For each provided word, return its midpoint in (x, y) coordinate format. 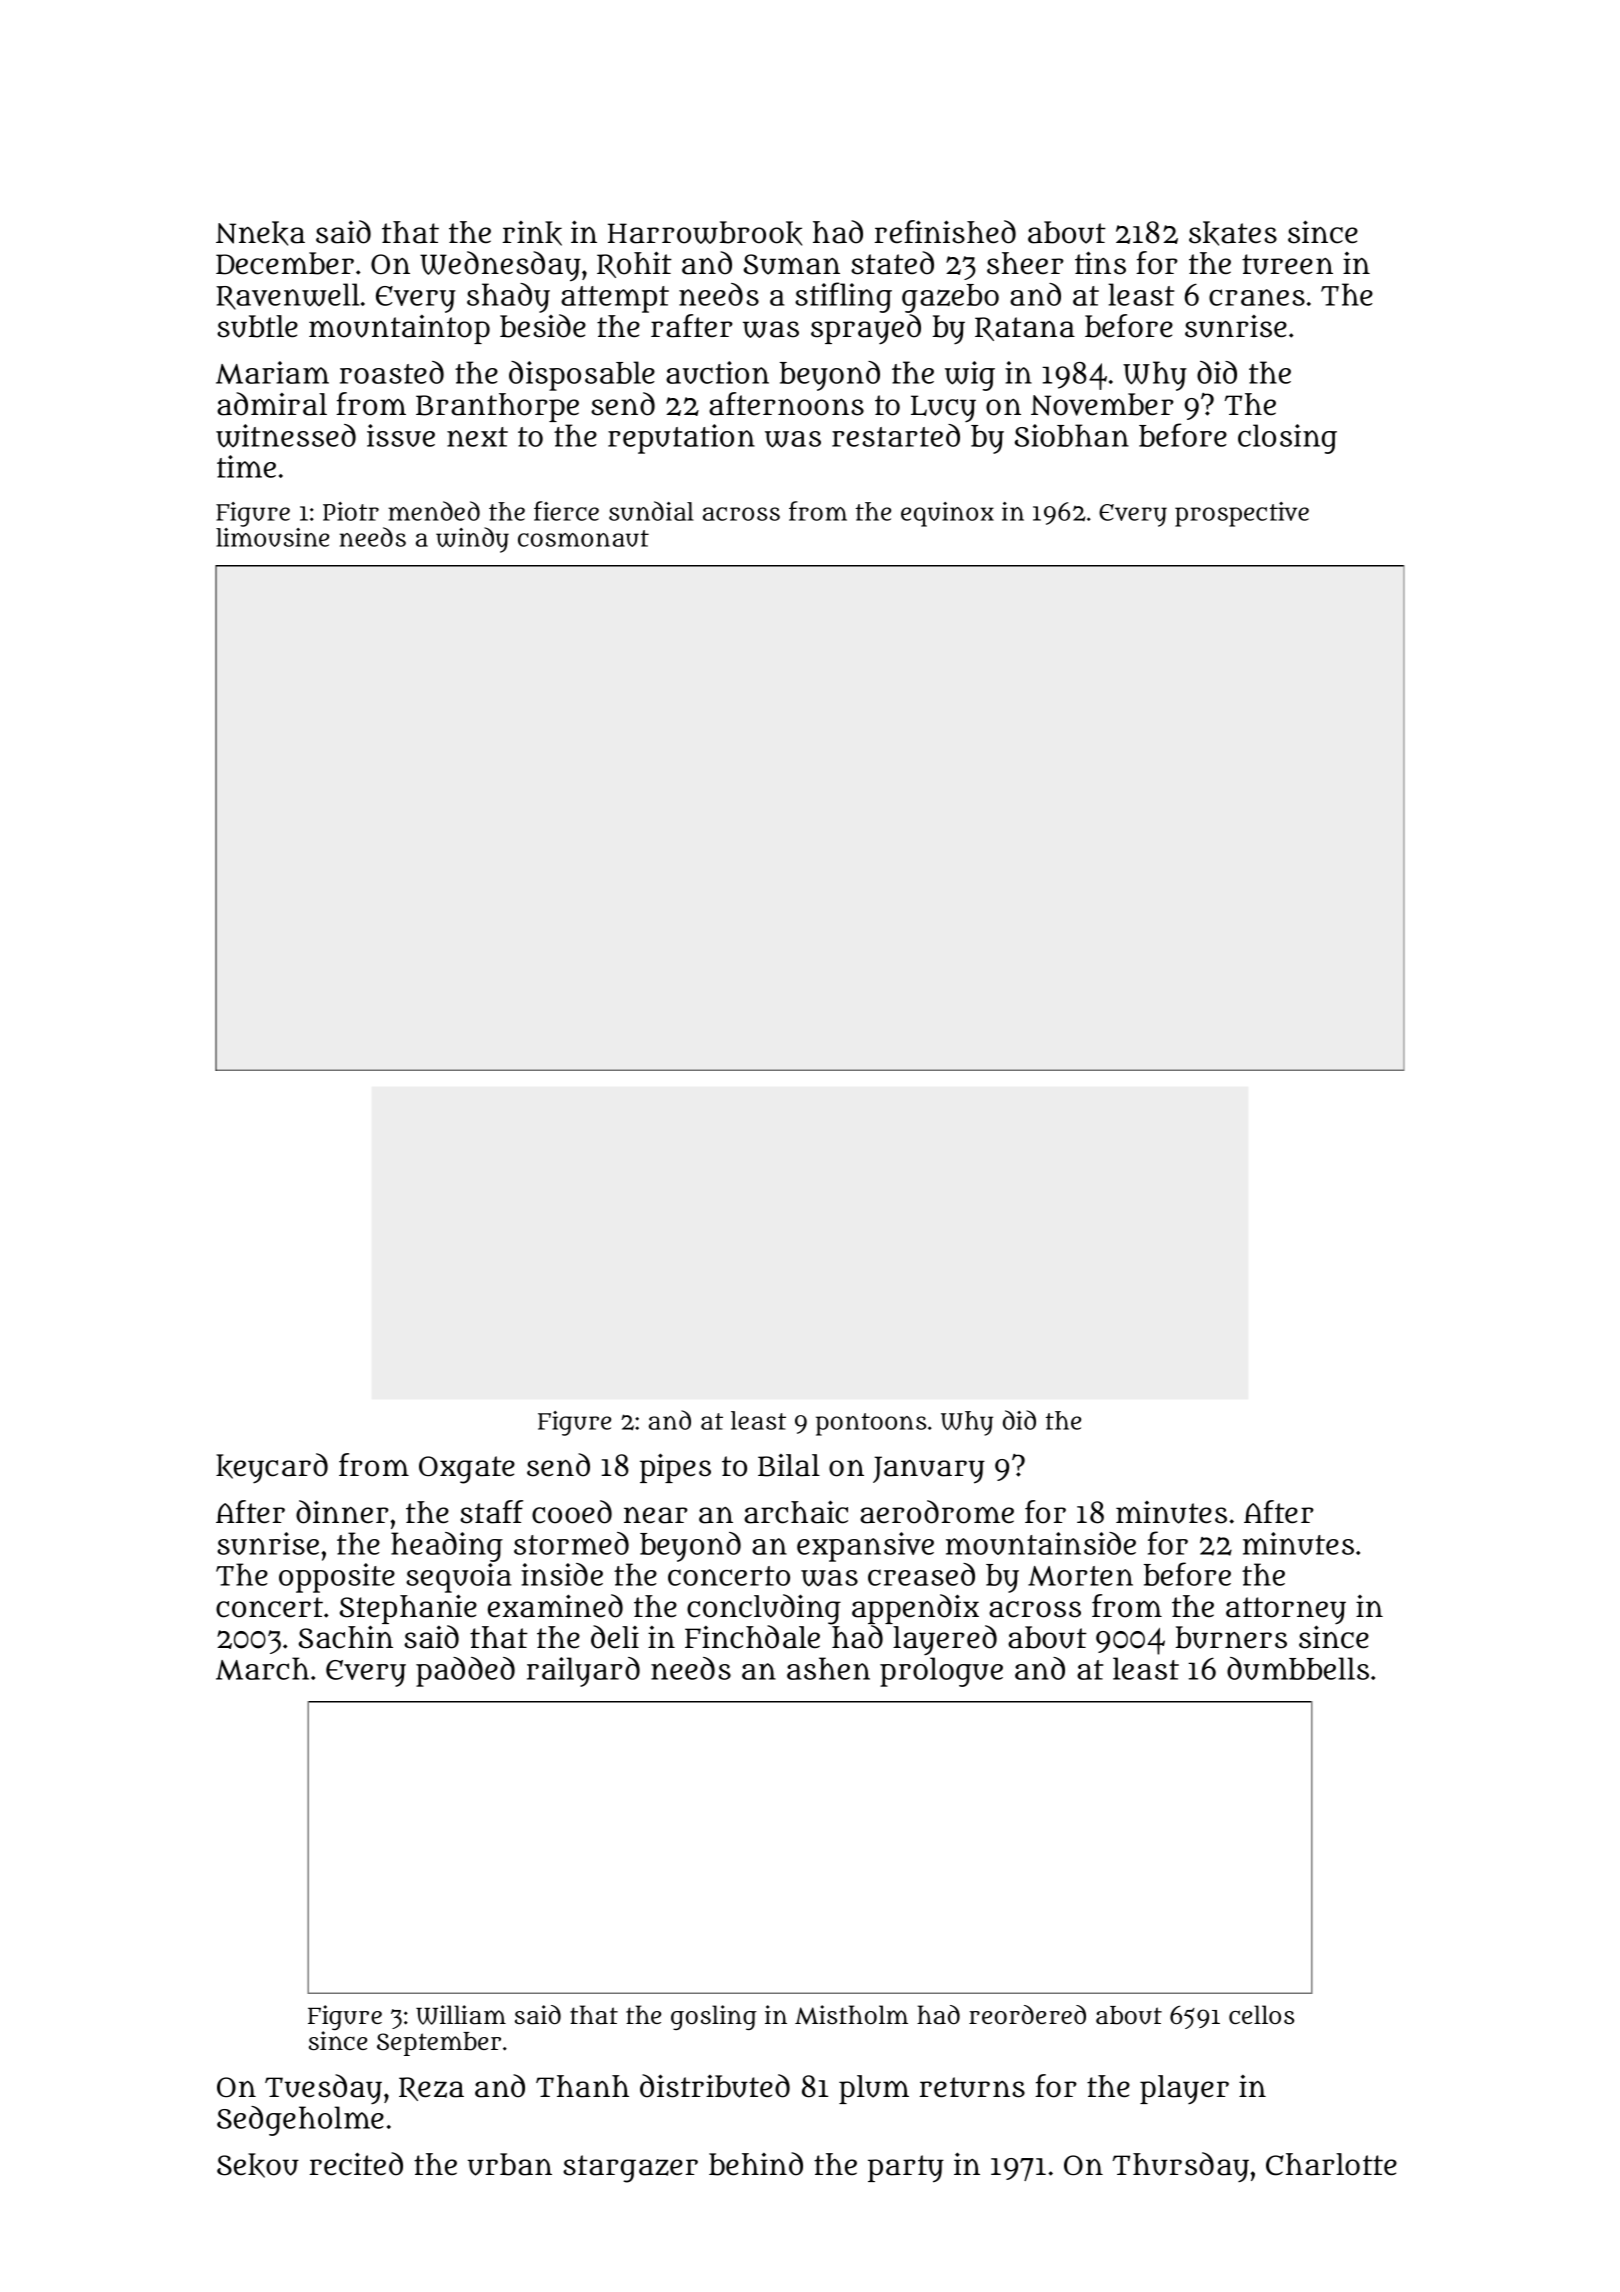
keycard (272, 1468)
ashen (828, 1668)
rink (532, 233)
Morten (1080, 1576)
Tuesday (323, 2089)
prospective (1242, 514)
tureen (1287, 264)
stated (892, 263)
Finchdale (752, 1637)
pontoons (871, 1424)
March (262, 1668)
